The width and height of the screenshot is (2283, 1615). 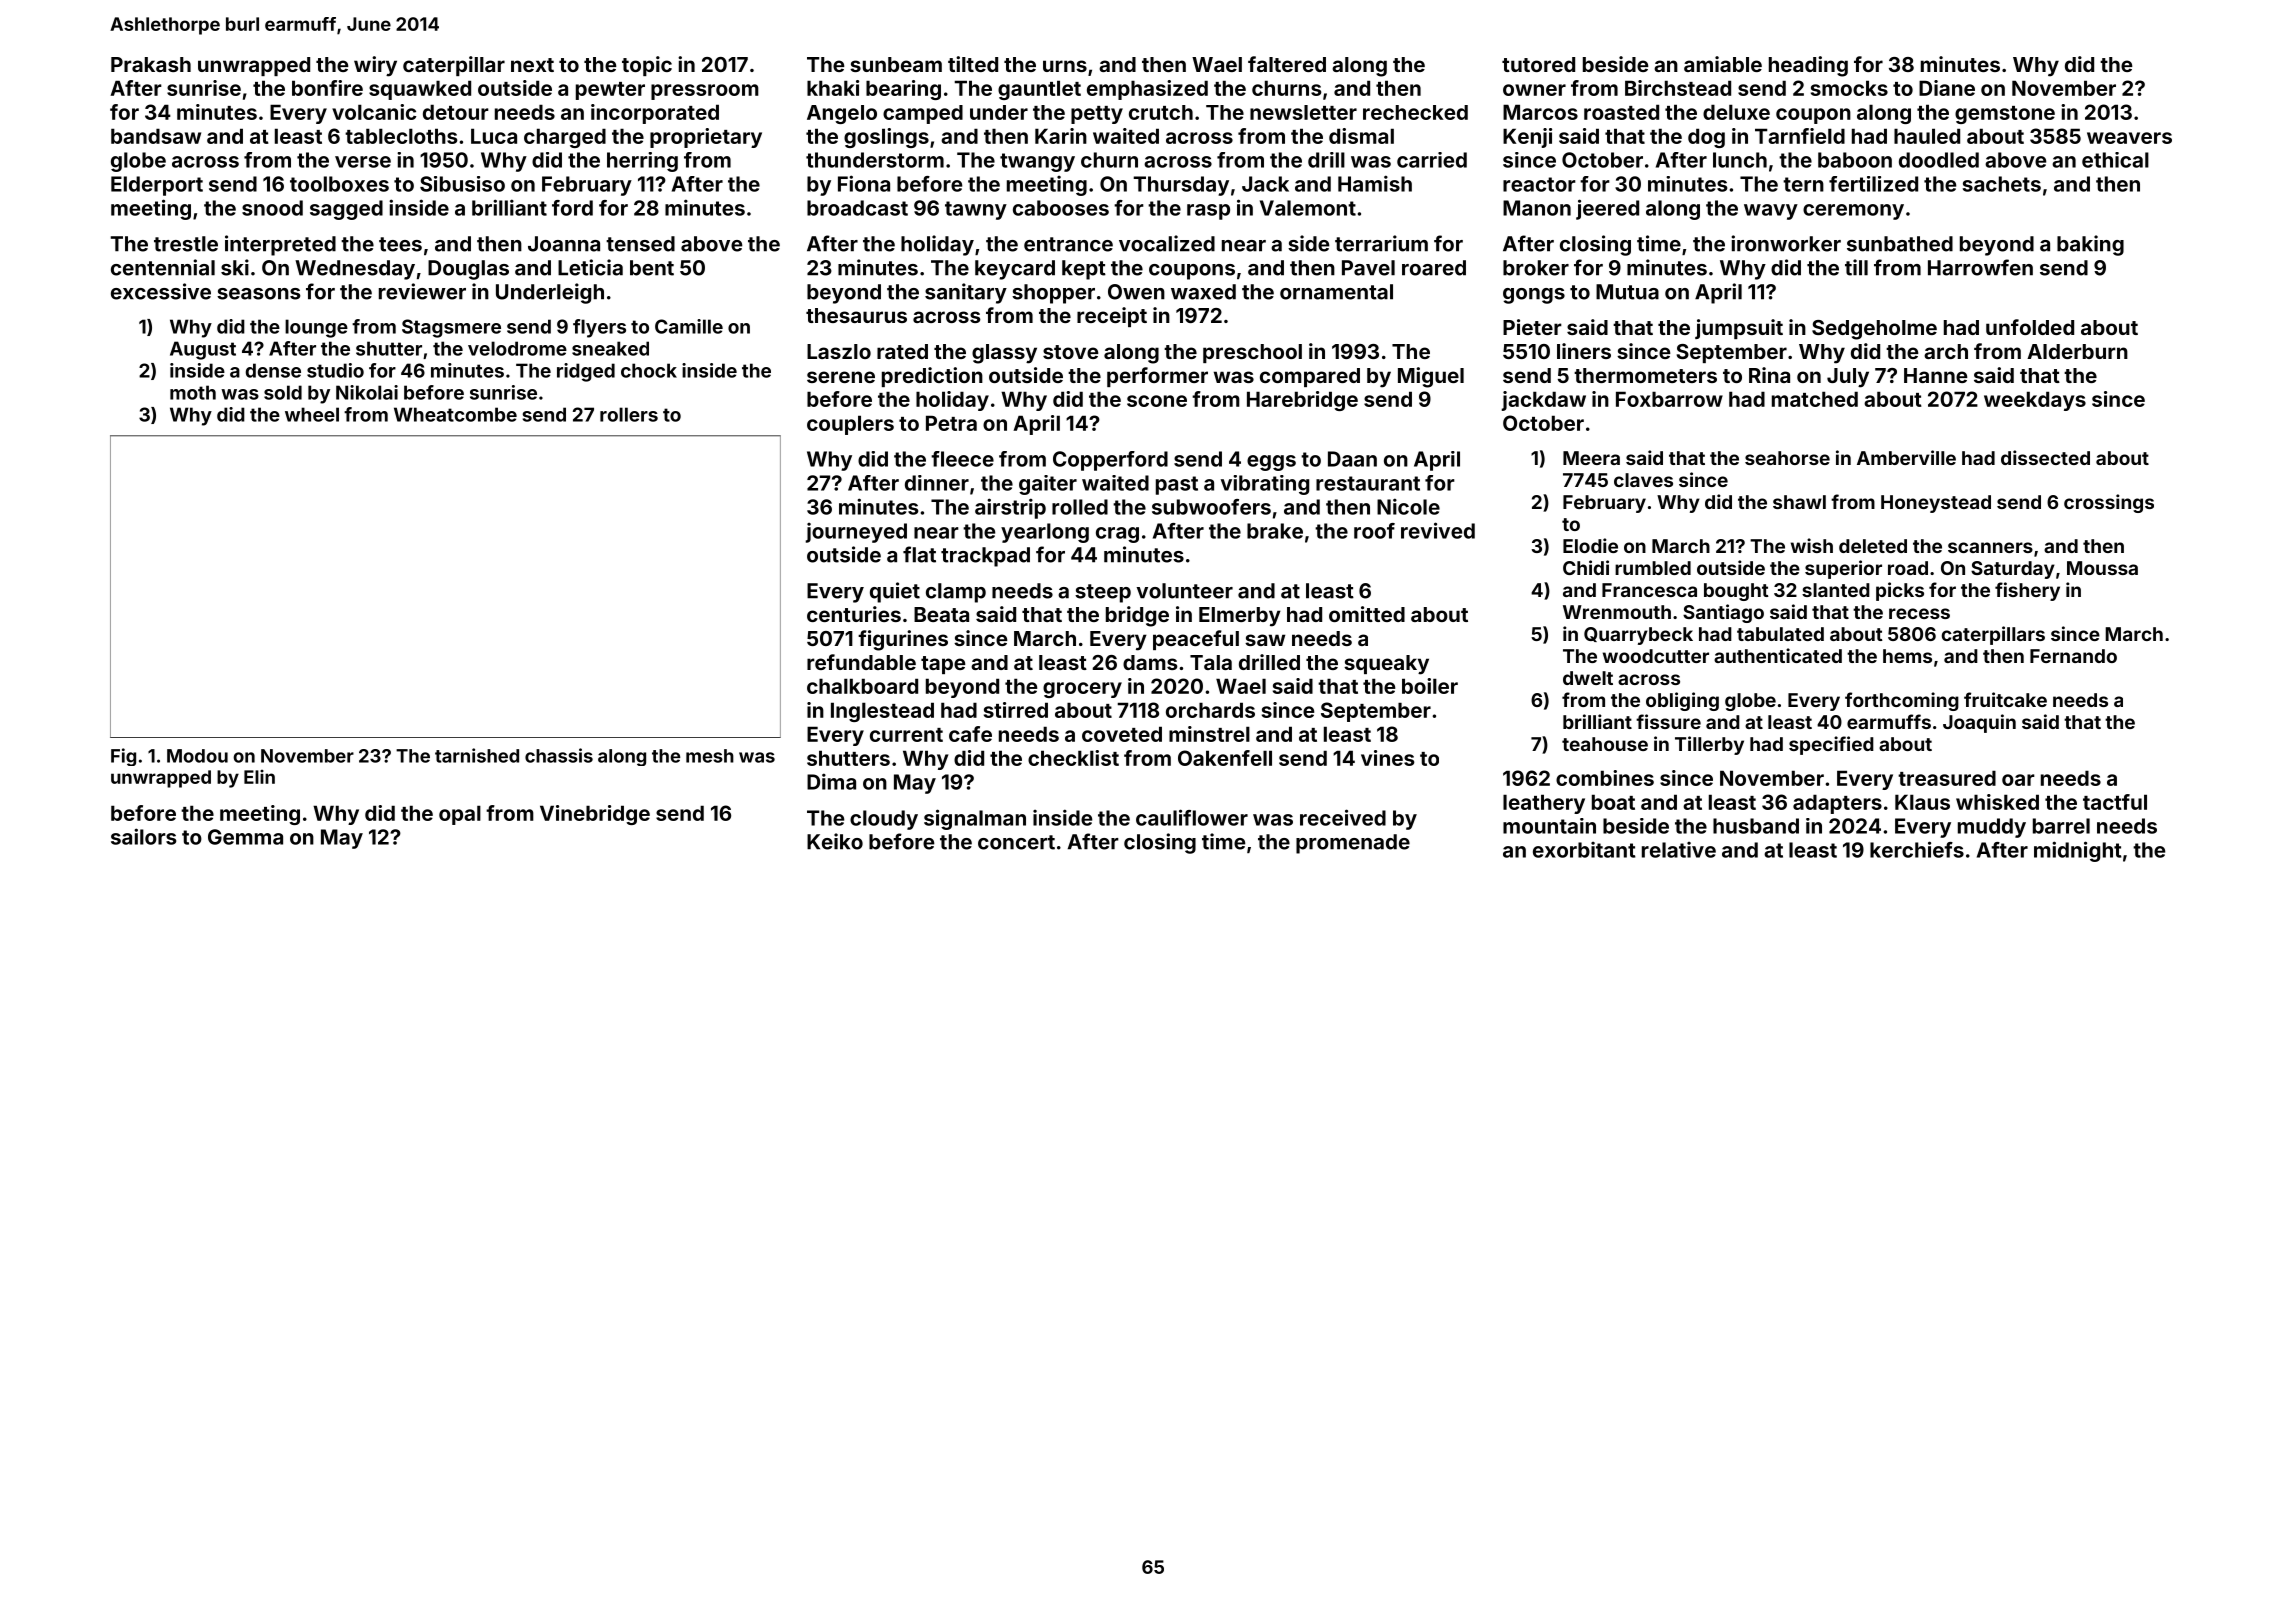 What do you see at coordinates (1873, 546) in the screenshot?
I see `deleted` at bounding box center [1873, 546].
